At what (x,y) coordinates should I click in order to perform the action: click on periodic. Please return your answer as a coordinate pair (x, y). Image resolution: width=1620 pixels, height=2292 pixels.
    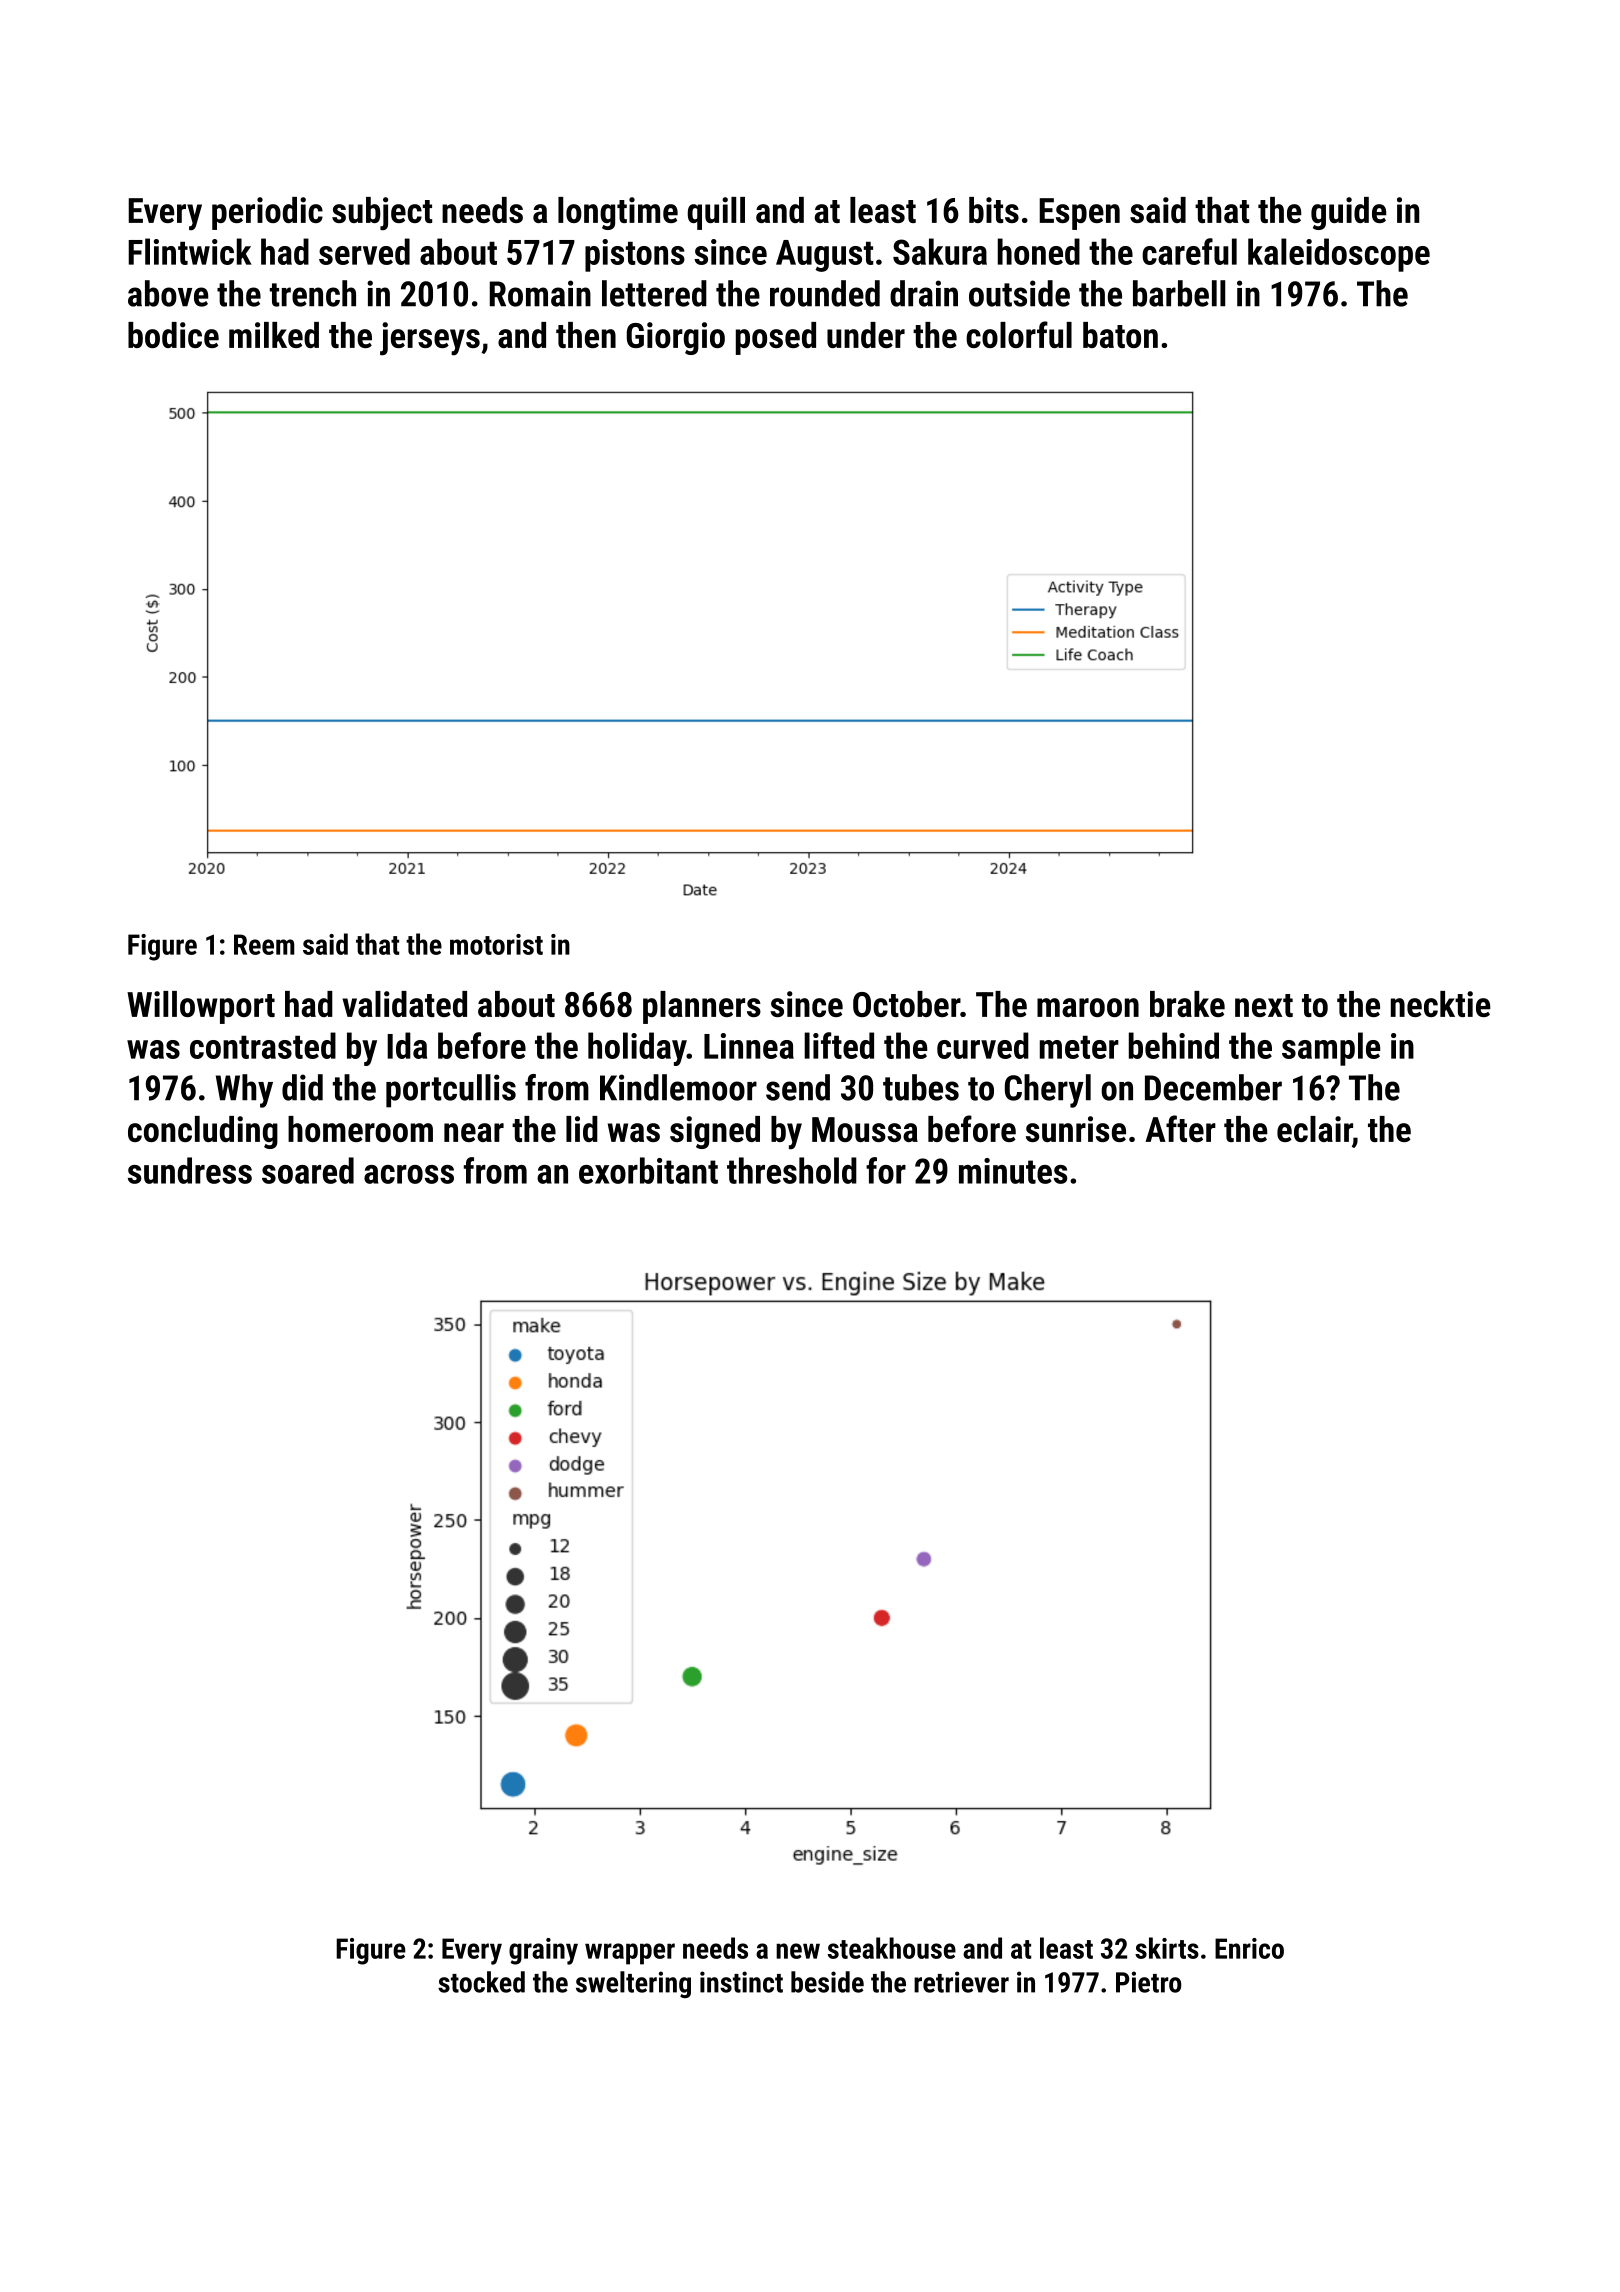
    Looking at the image, I should click on (267, 213).
